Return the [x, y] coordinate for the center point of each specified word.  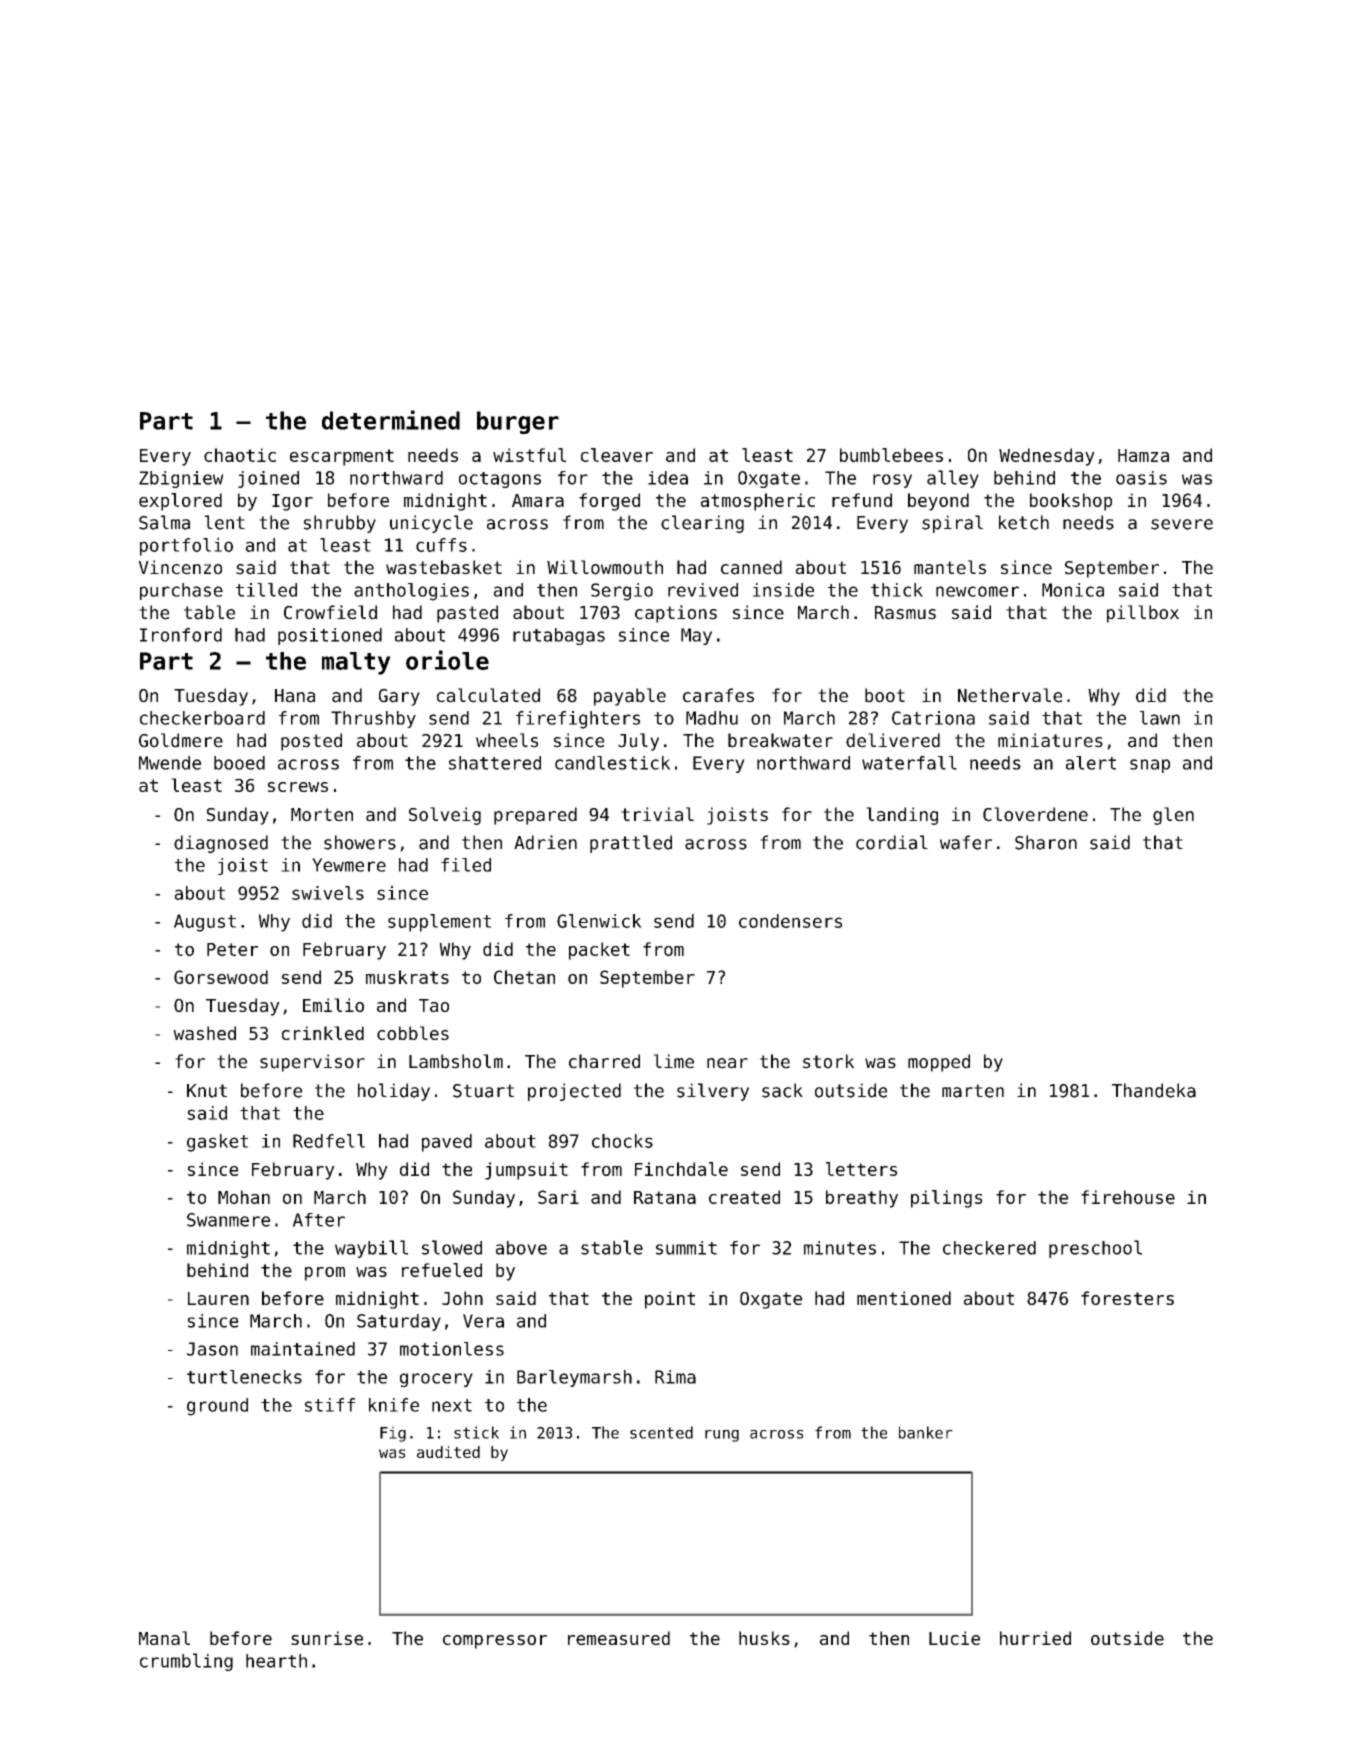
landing [902, 816]
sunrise [327, 1638]
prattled [631, 844]
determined [391, 420]
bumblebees [891, 455]
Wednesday [1047, 457]
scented [661, 1432]
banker [926, 1432]
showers [360, 842]
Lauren [218, 1298]
